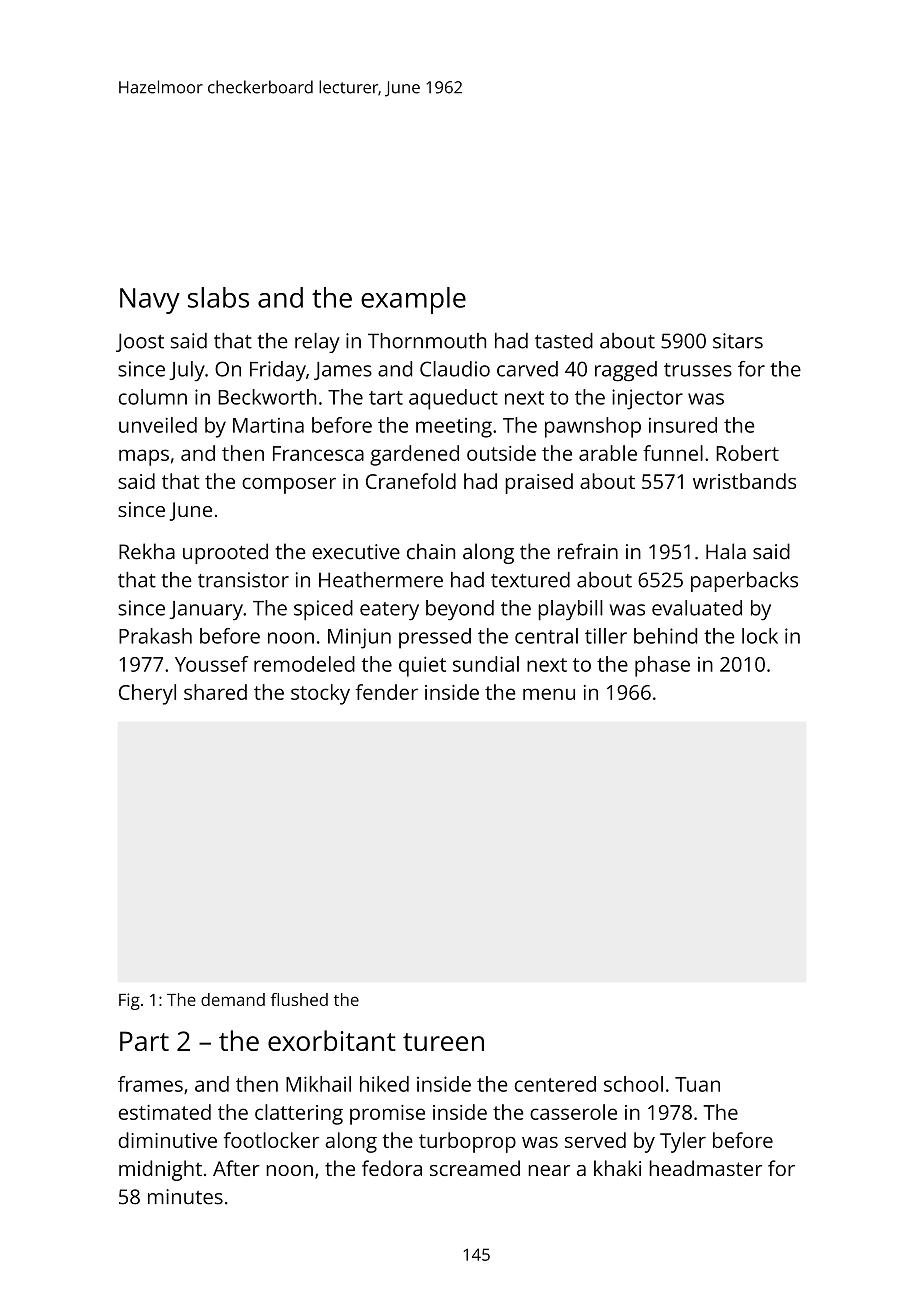 This document has height=1311, width=924. Describe the element at coordinates (698, 370) in the document. I see `trusses` at that location.
